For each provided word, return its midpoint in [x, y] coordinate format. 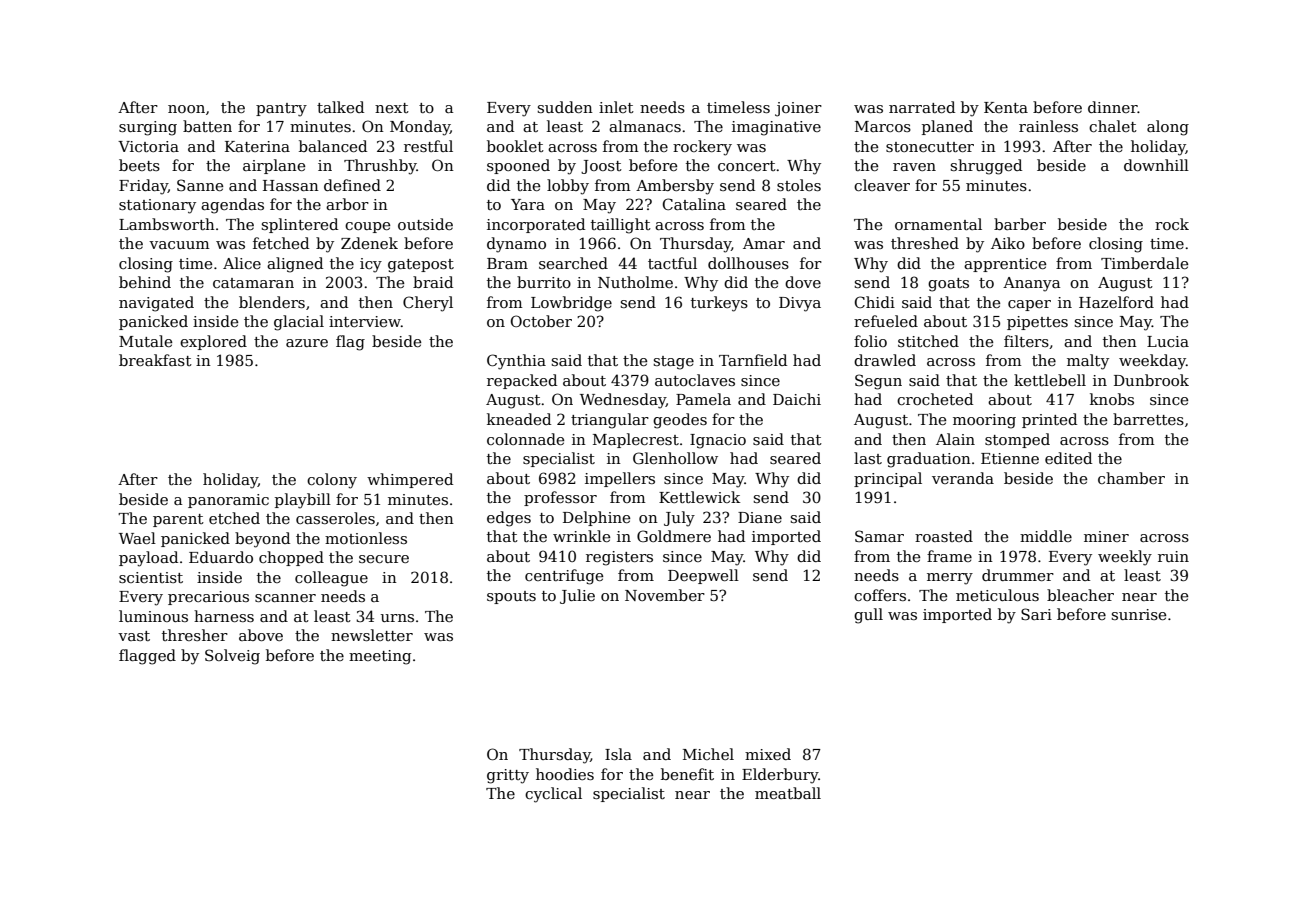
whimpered [410, 480]
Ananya [1031, 284]
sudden [565, 107]
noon [186, 109]
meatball [788, 793]
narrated [922, 107]
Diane [760, 517]
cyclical [553, 795]
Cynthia [516, 362]
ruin [1173, 556]
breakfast [155, 360]
